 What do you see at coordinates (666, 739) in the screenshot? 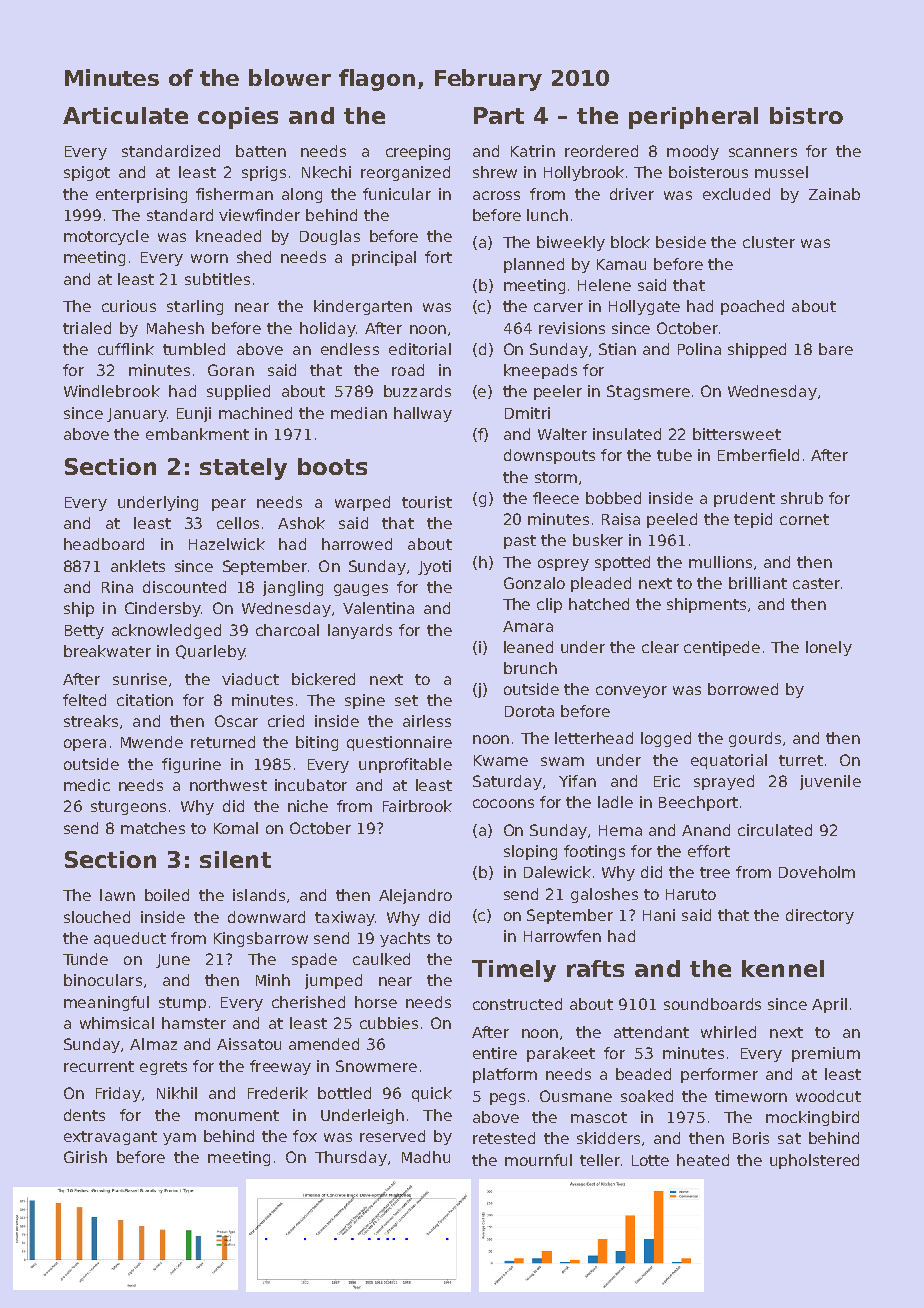
I see `logged` at bounding box center [666, 739].
